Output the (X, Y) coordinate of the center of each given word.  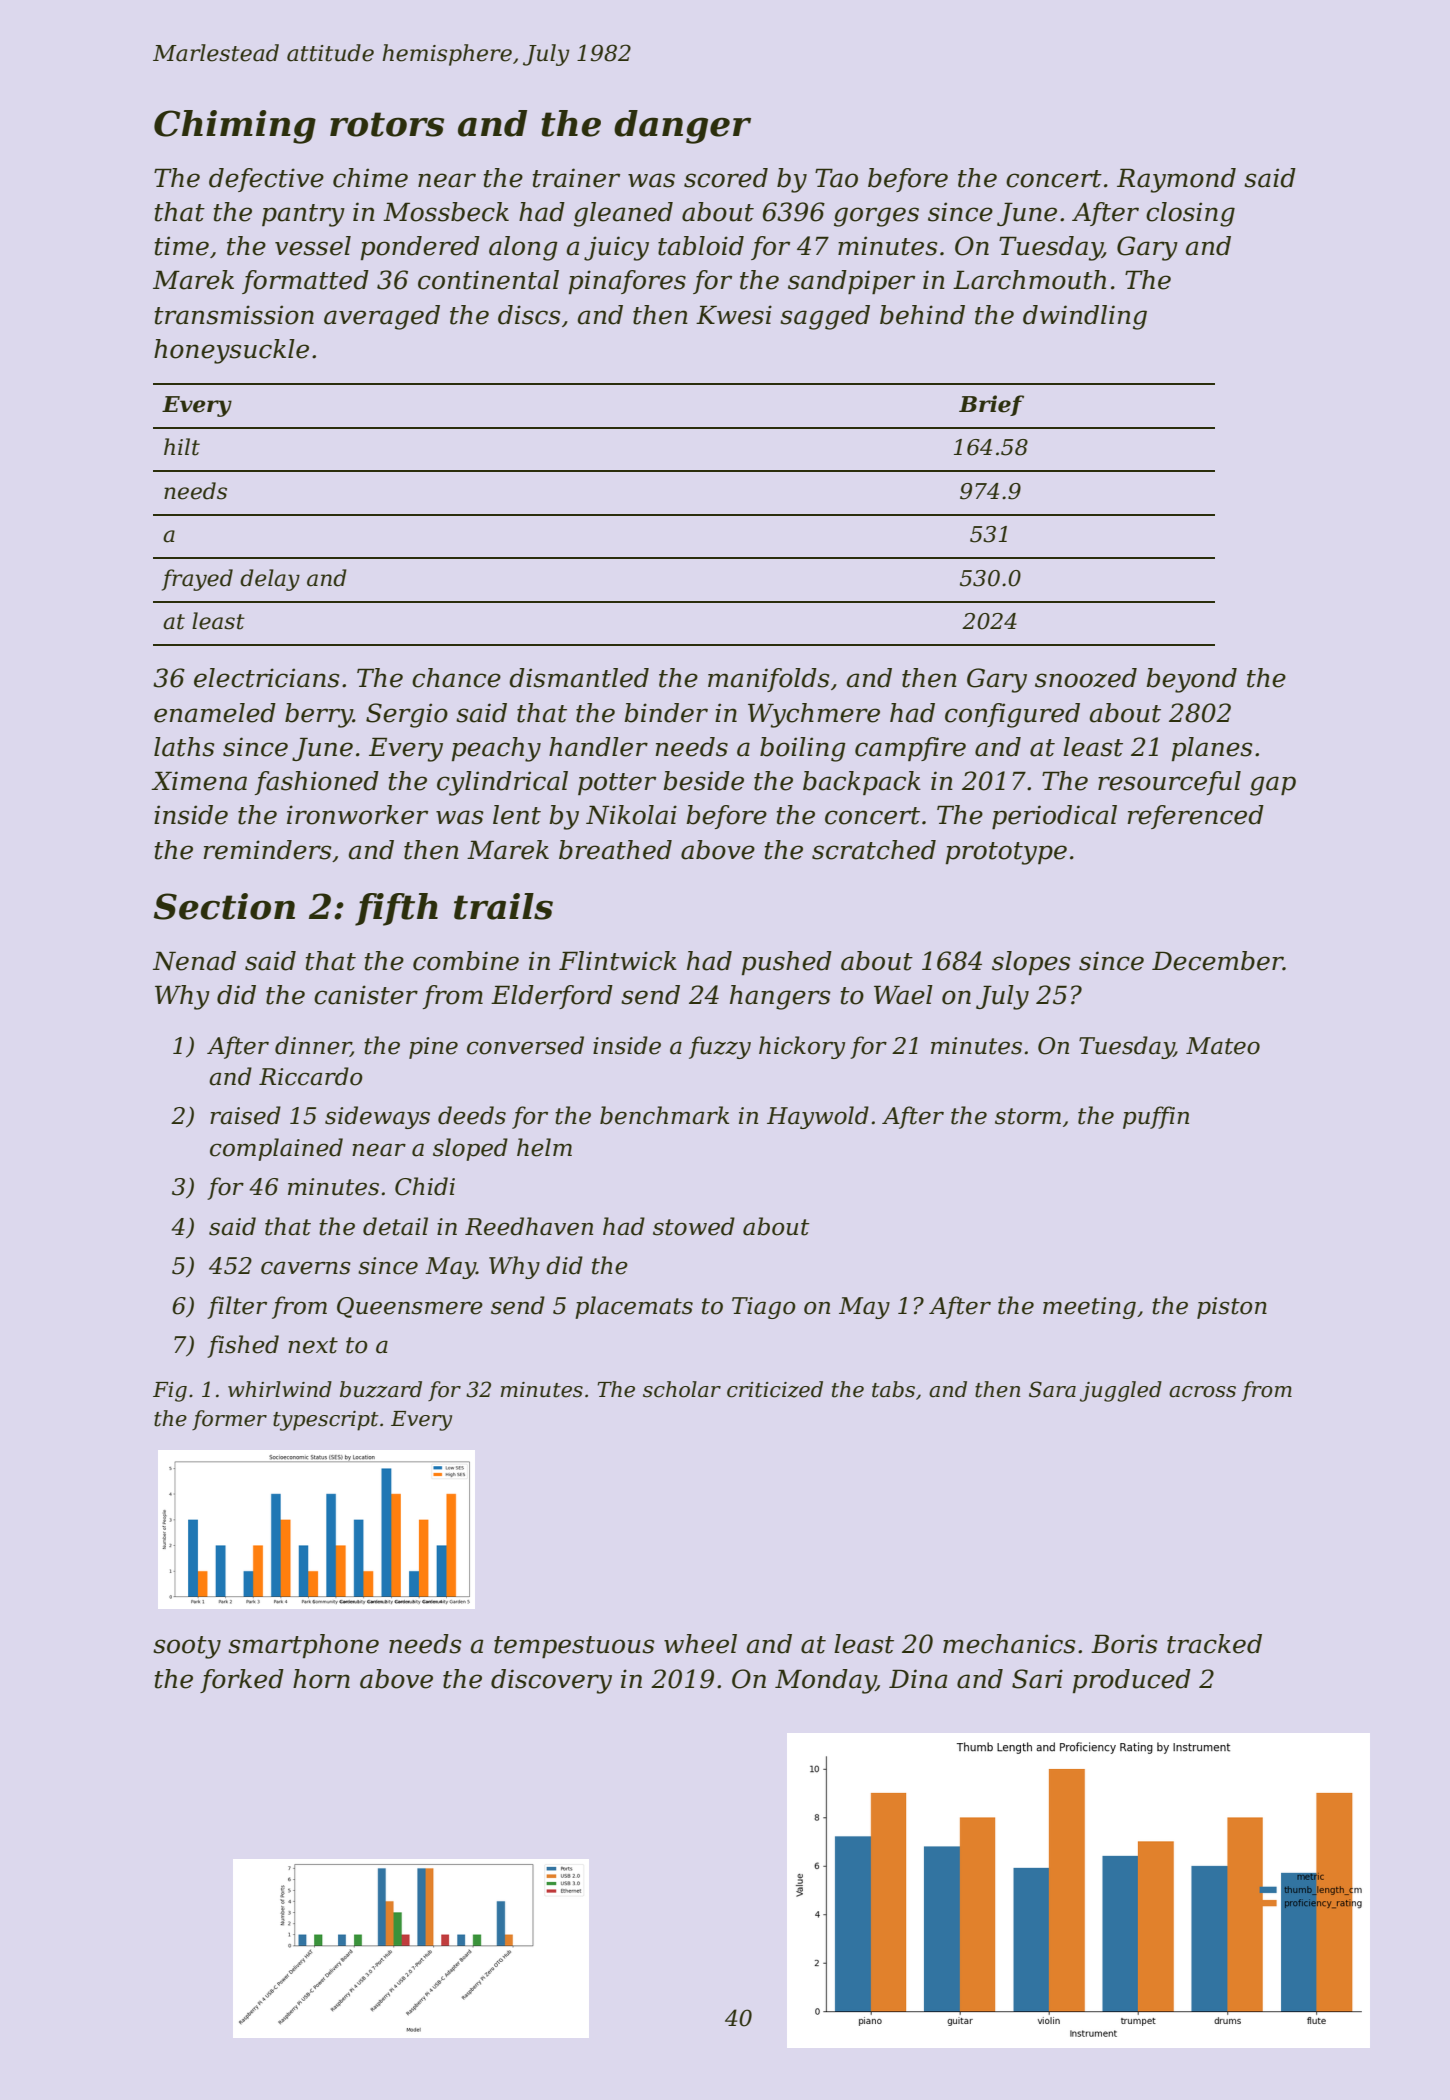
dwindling (1085, 317)
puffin (1156, 1117)
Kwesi (734, 315)
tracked (1214, 1644)
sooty (187, 1647)
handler (598, 747)
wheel (700, 1644)
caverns (306, 1268)
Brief (991, 405)
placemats (634, 1307)
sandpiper (851, 282)
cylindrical (502, 783)
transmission (234, 315)
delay (270, 580)
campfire (910, 749)
